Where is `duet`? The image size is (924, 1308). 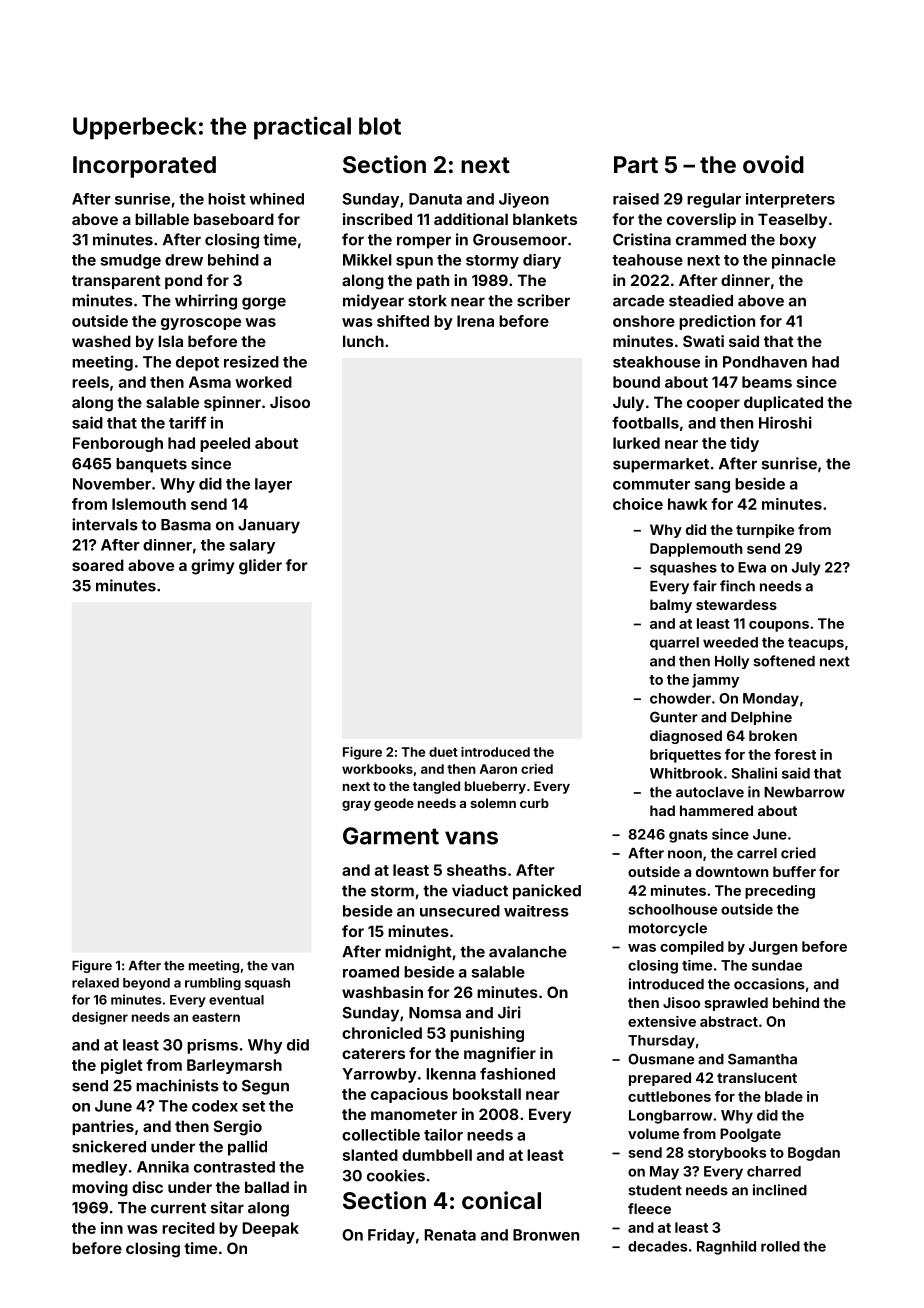
duet is located at coordinates (443, 752).
